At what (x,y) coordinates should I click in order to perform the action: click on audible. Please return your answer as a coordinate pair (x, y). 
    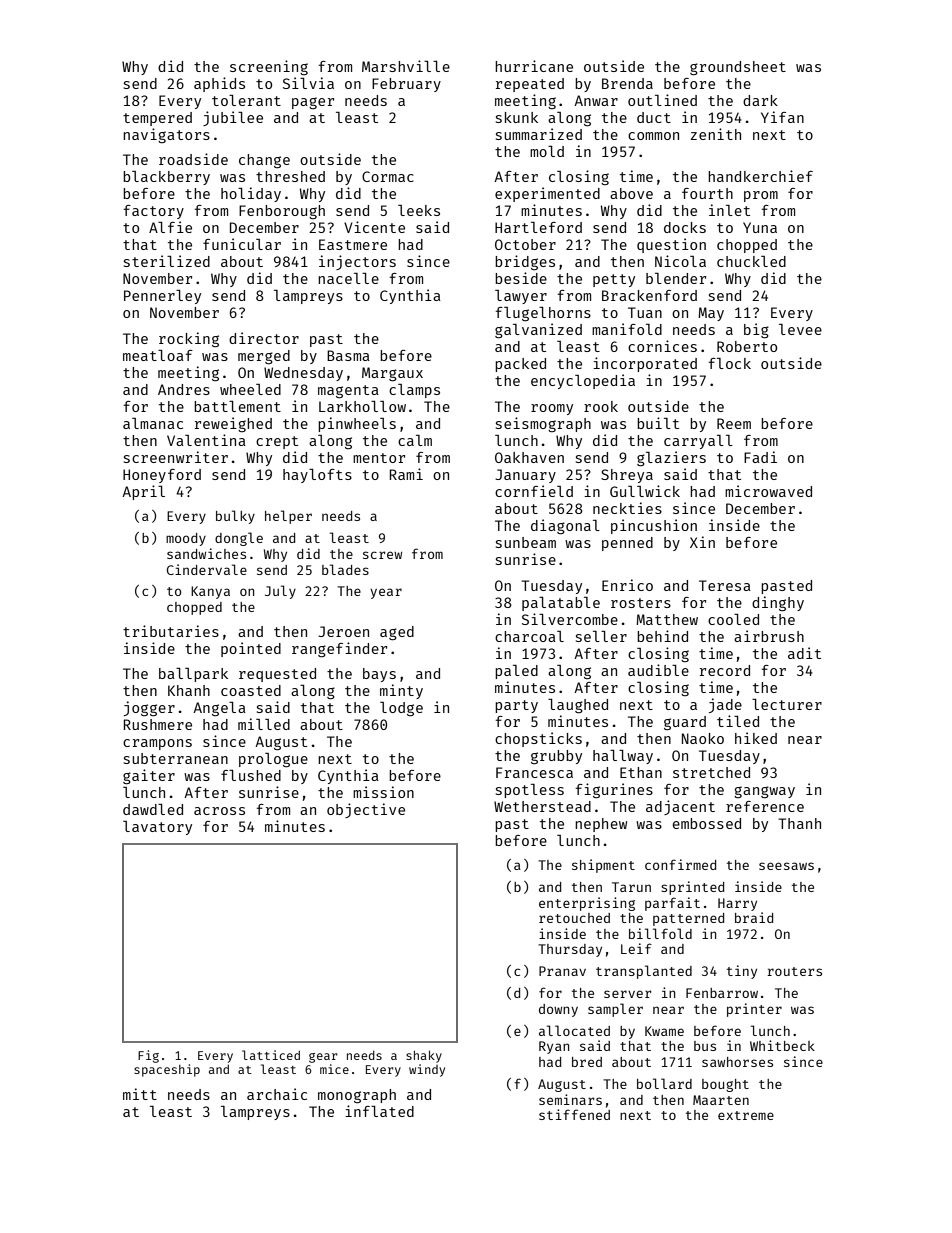
    Looking at the image, I should click on (658, 670).
